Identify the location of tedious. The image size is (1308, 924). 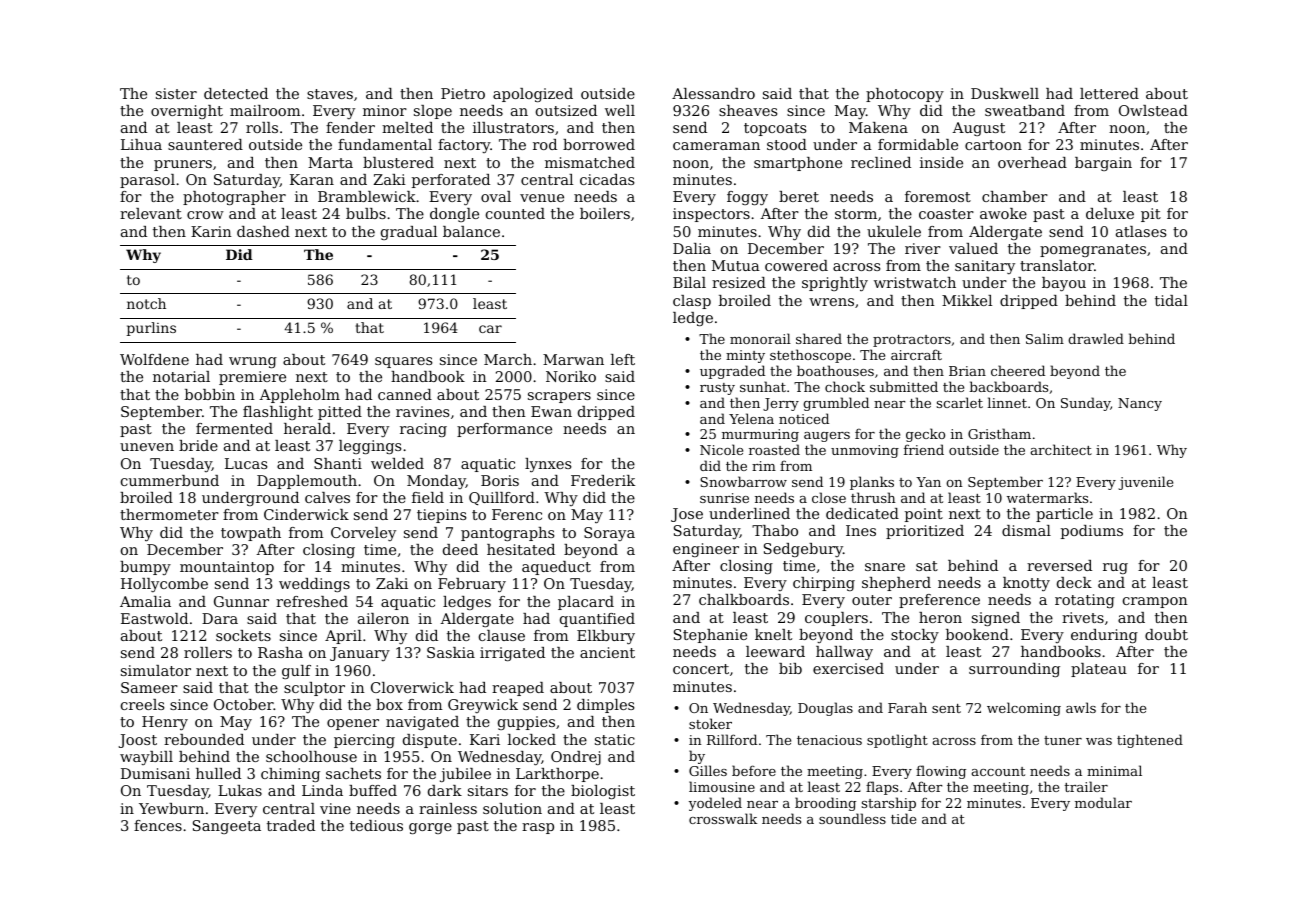
(376, 825).
